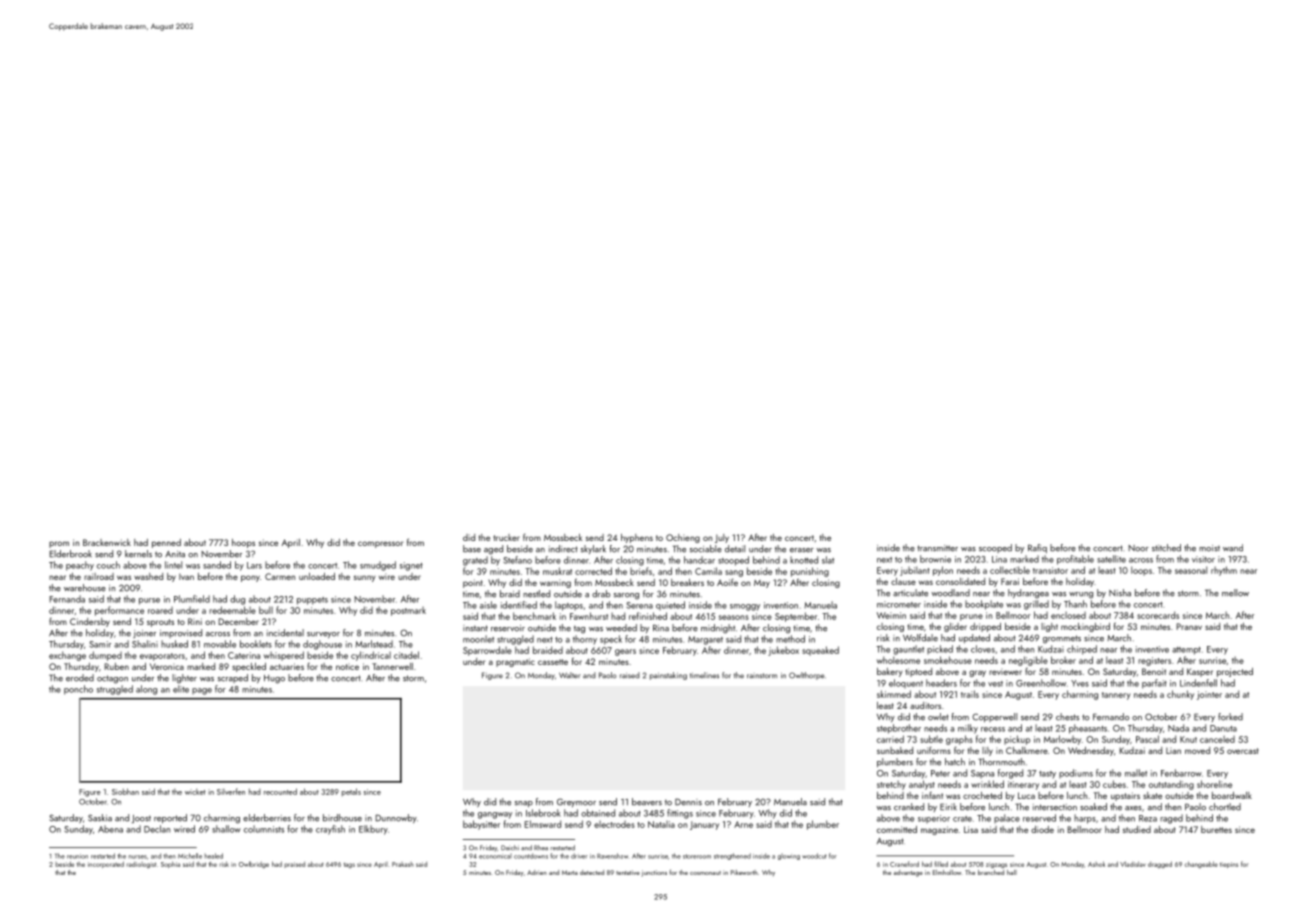 This screenshot has width=1308, height=924. Describe the element at coordinates (1229, 865) in the screenshot. I see `tiepins` at that location.
